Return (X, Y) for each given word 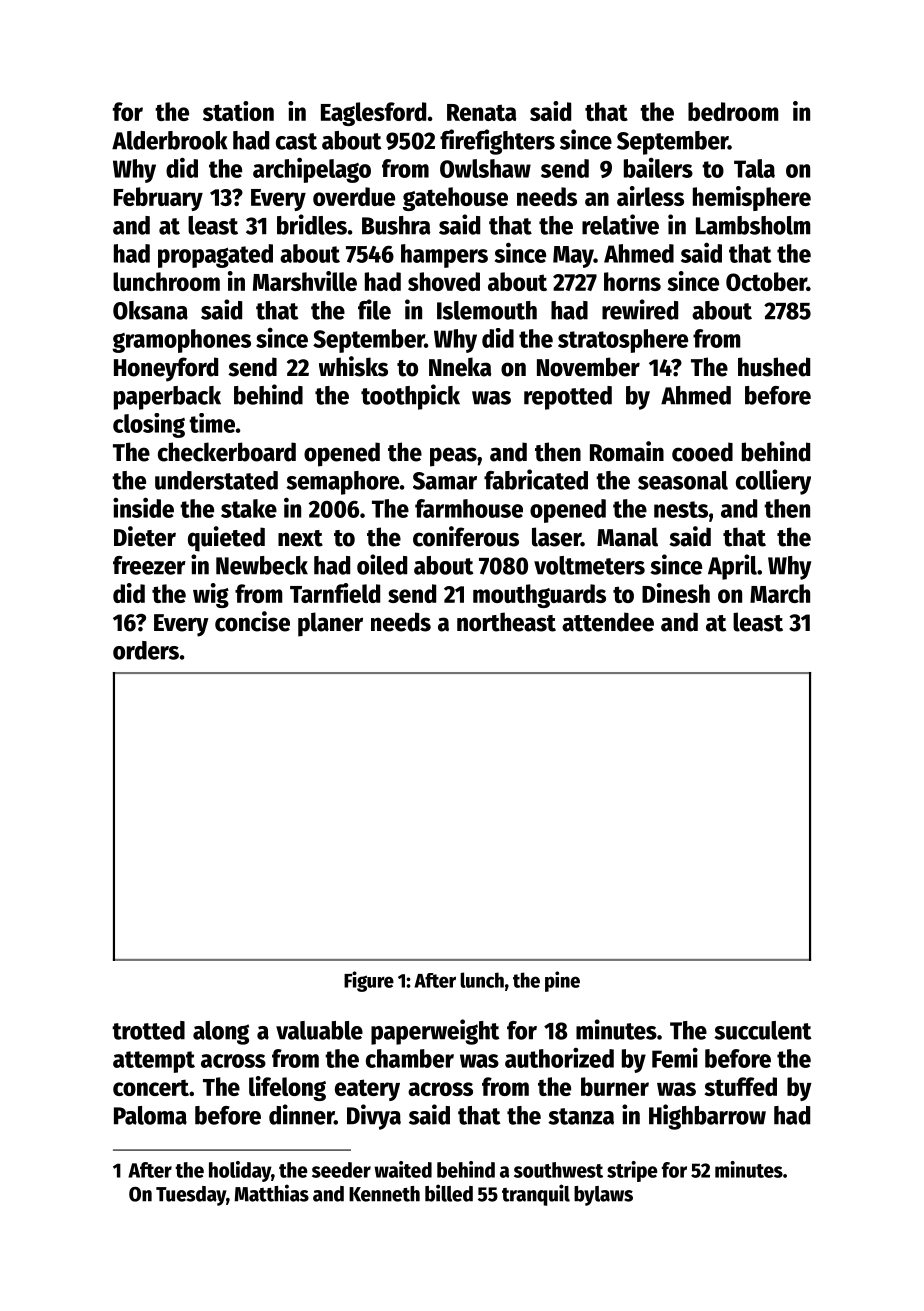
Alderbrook (170, 140)
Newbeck (262, 565)
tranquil (536, 1195)
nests (681, 509)
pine (562, 981)
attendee (608, 622)
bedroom (733, 111)
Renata (482, 112)
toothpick (410, 397)
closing (149, 425)
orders (146, 650)
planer (330, 624)
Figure (369, 981)
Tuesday (191, 1196)
